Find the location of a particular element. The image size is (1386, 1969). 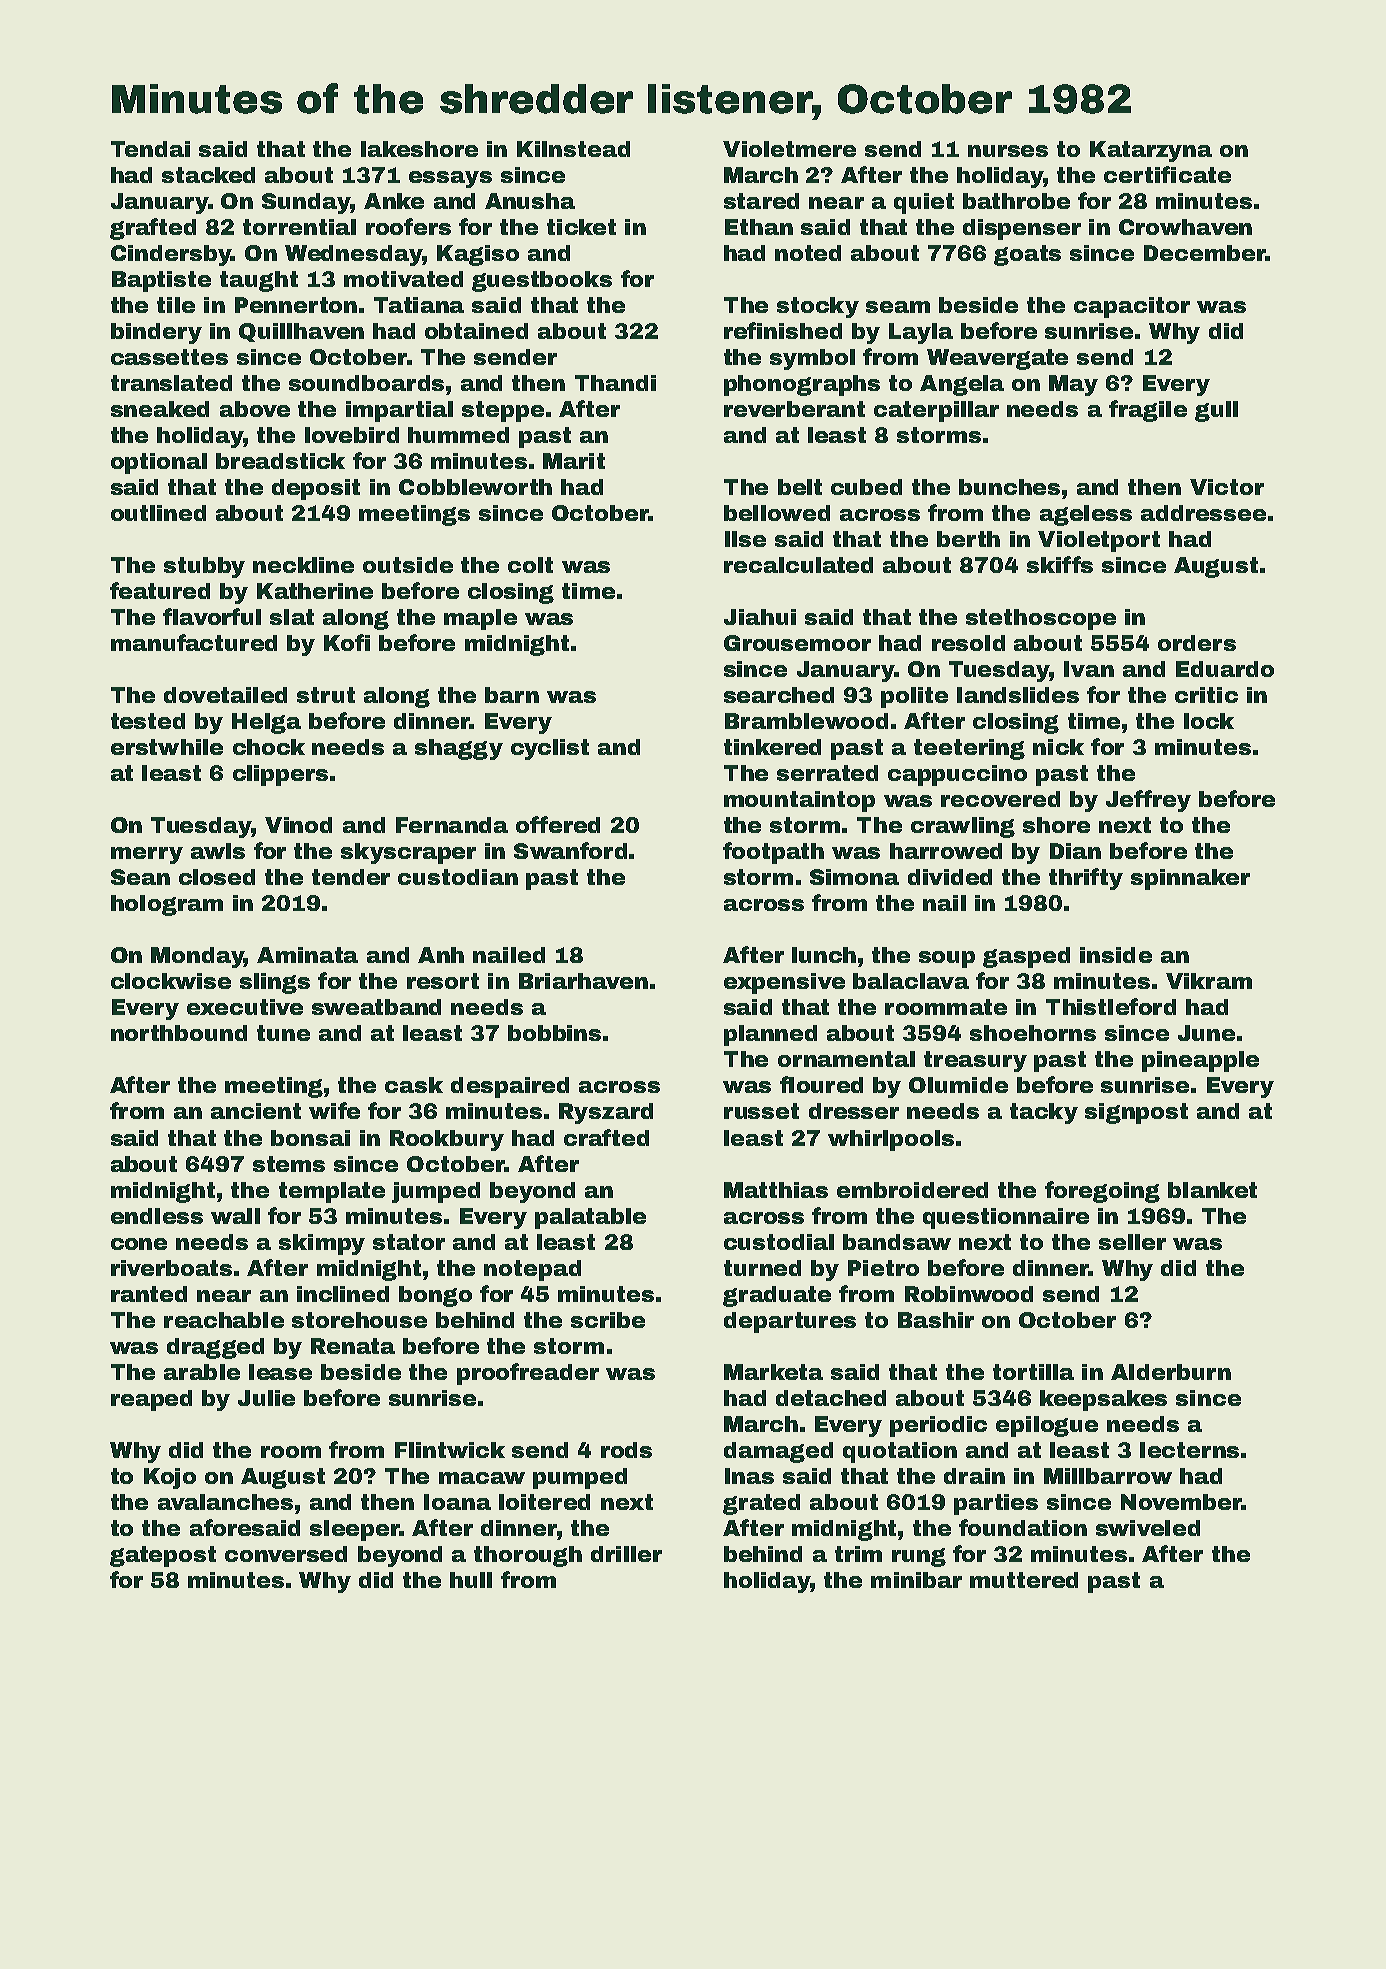

Matthias is located at coordinates (776, 1190).
